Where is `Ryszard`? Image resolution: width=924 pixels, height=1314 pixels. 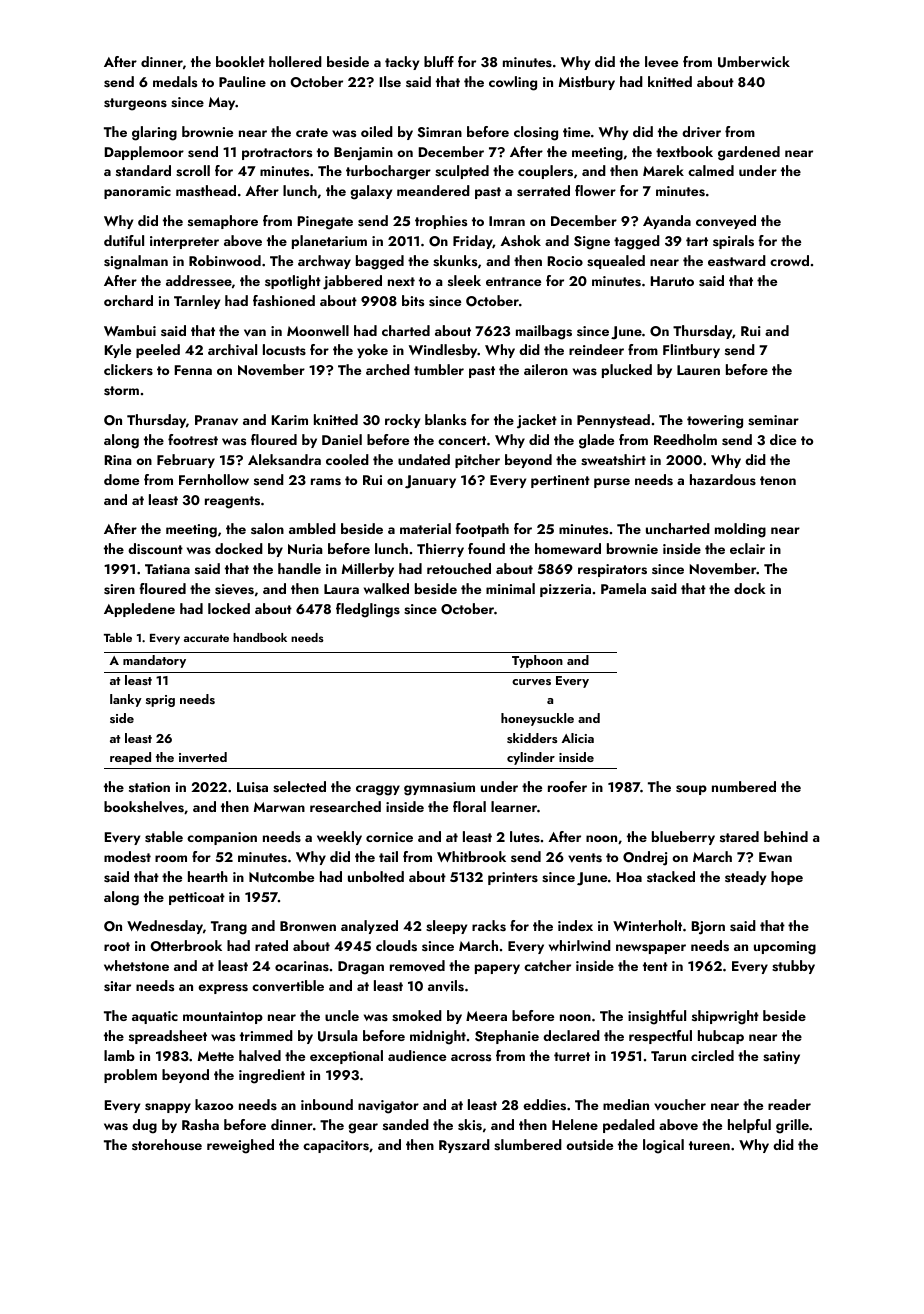
Ryszard is located at coordinates (464, 1146).
